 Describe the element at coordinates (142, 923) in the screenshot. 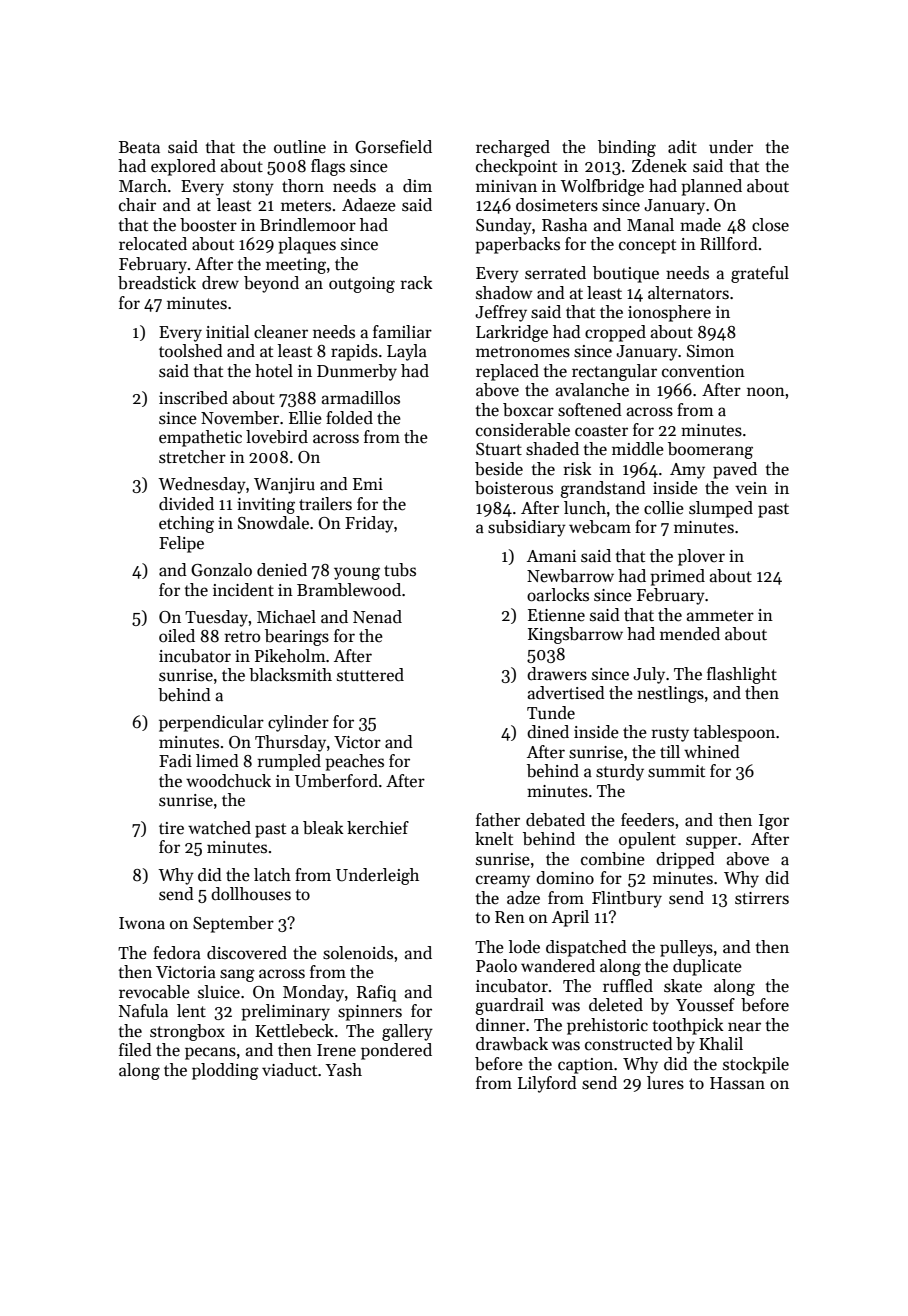

I see `Iwona` at that location.
